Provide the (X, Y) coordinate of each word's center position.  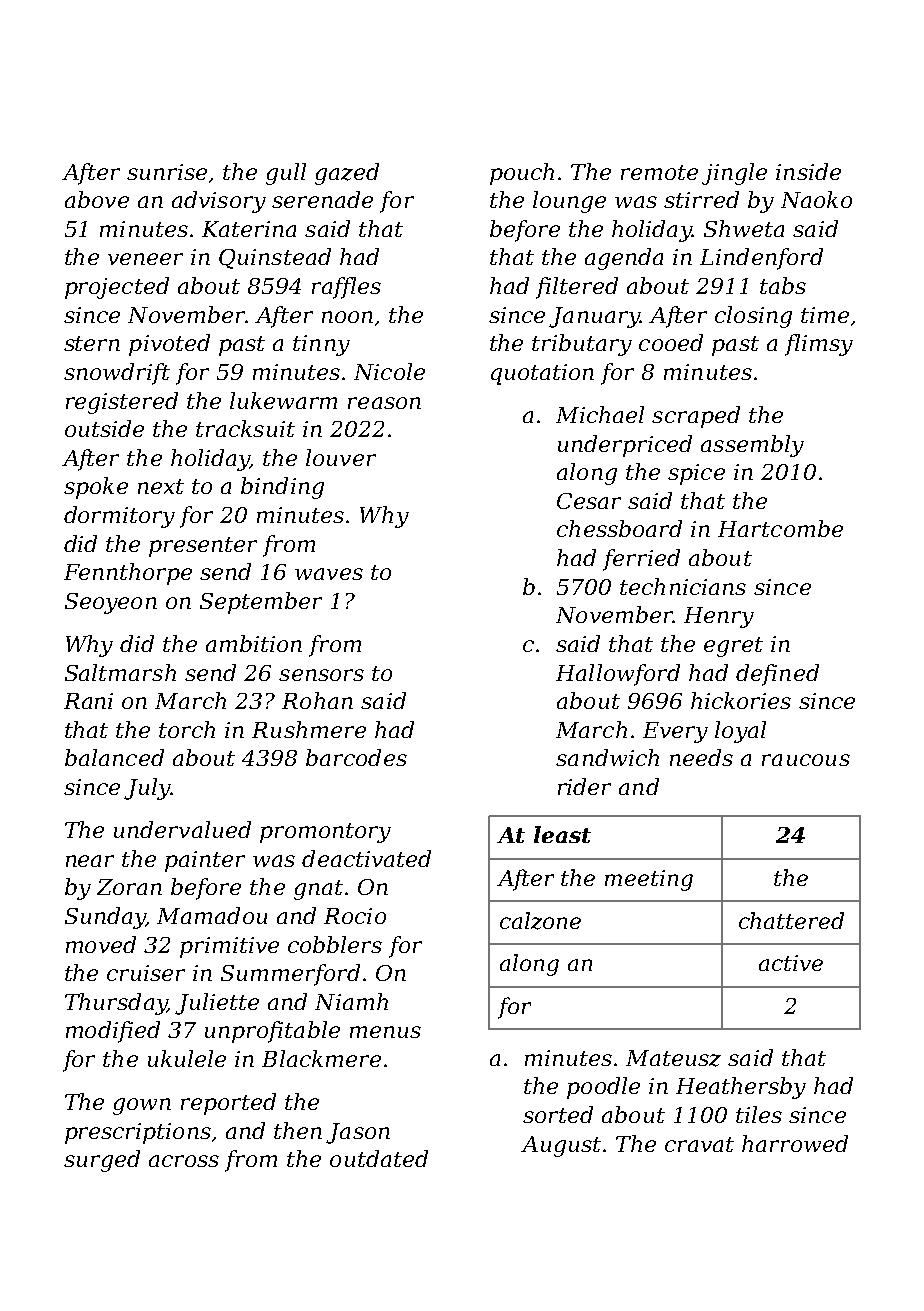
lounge (569, 202)
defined (777, 675)
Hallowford (618, 675)
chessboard (619, 528)
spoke (96, 488)
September (261, 603)
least (562, 834)
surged (102, 1161)
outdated (379, 1158)
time (825, 315)
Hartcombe (780, 528)
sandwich (607, 757)
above (97, 199)
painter (205, 861)
